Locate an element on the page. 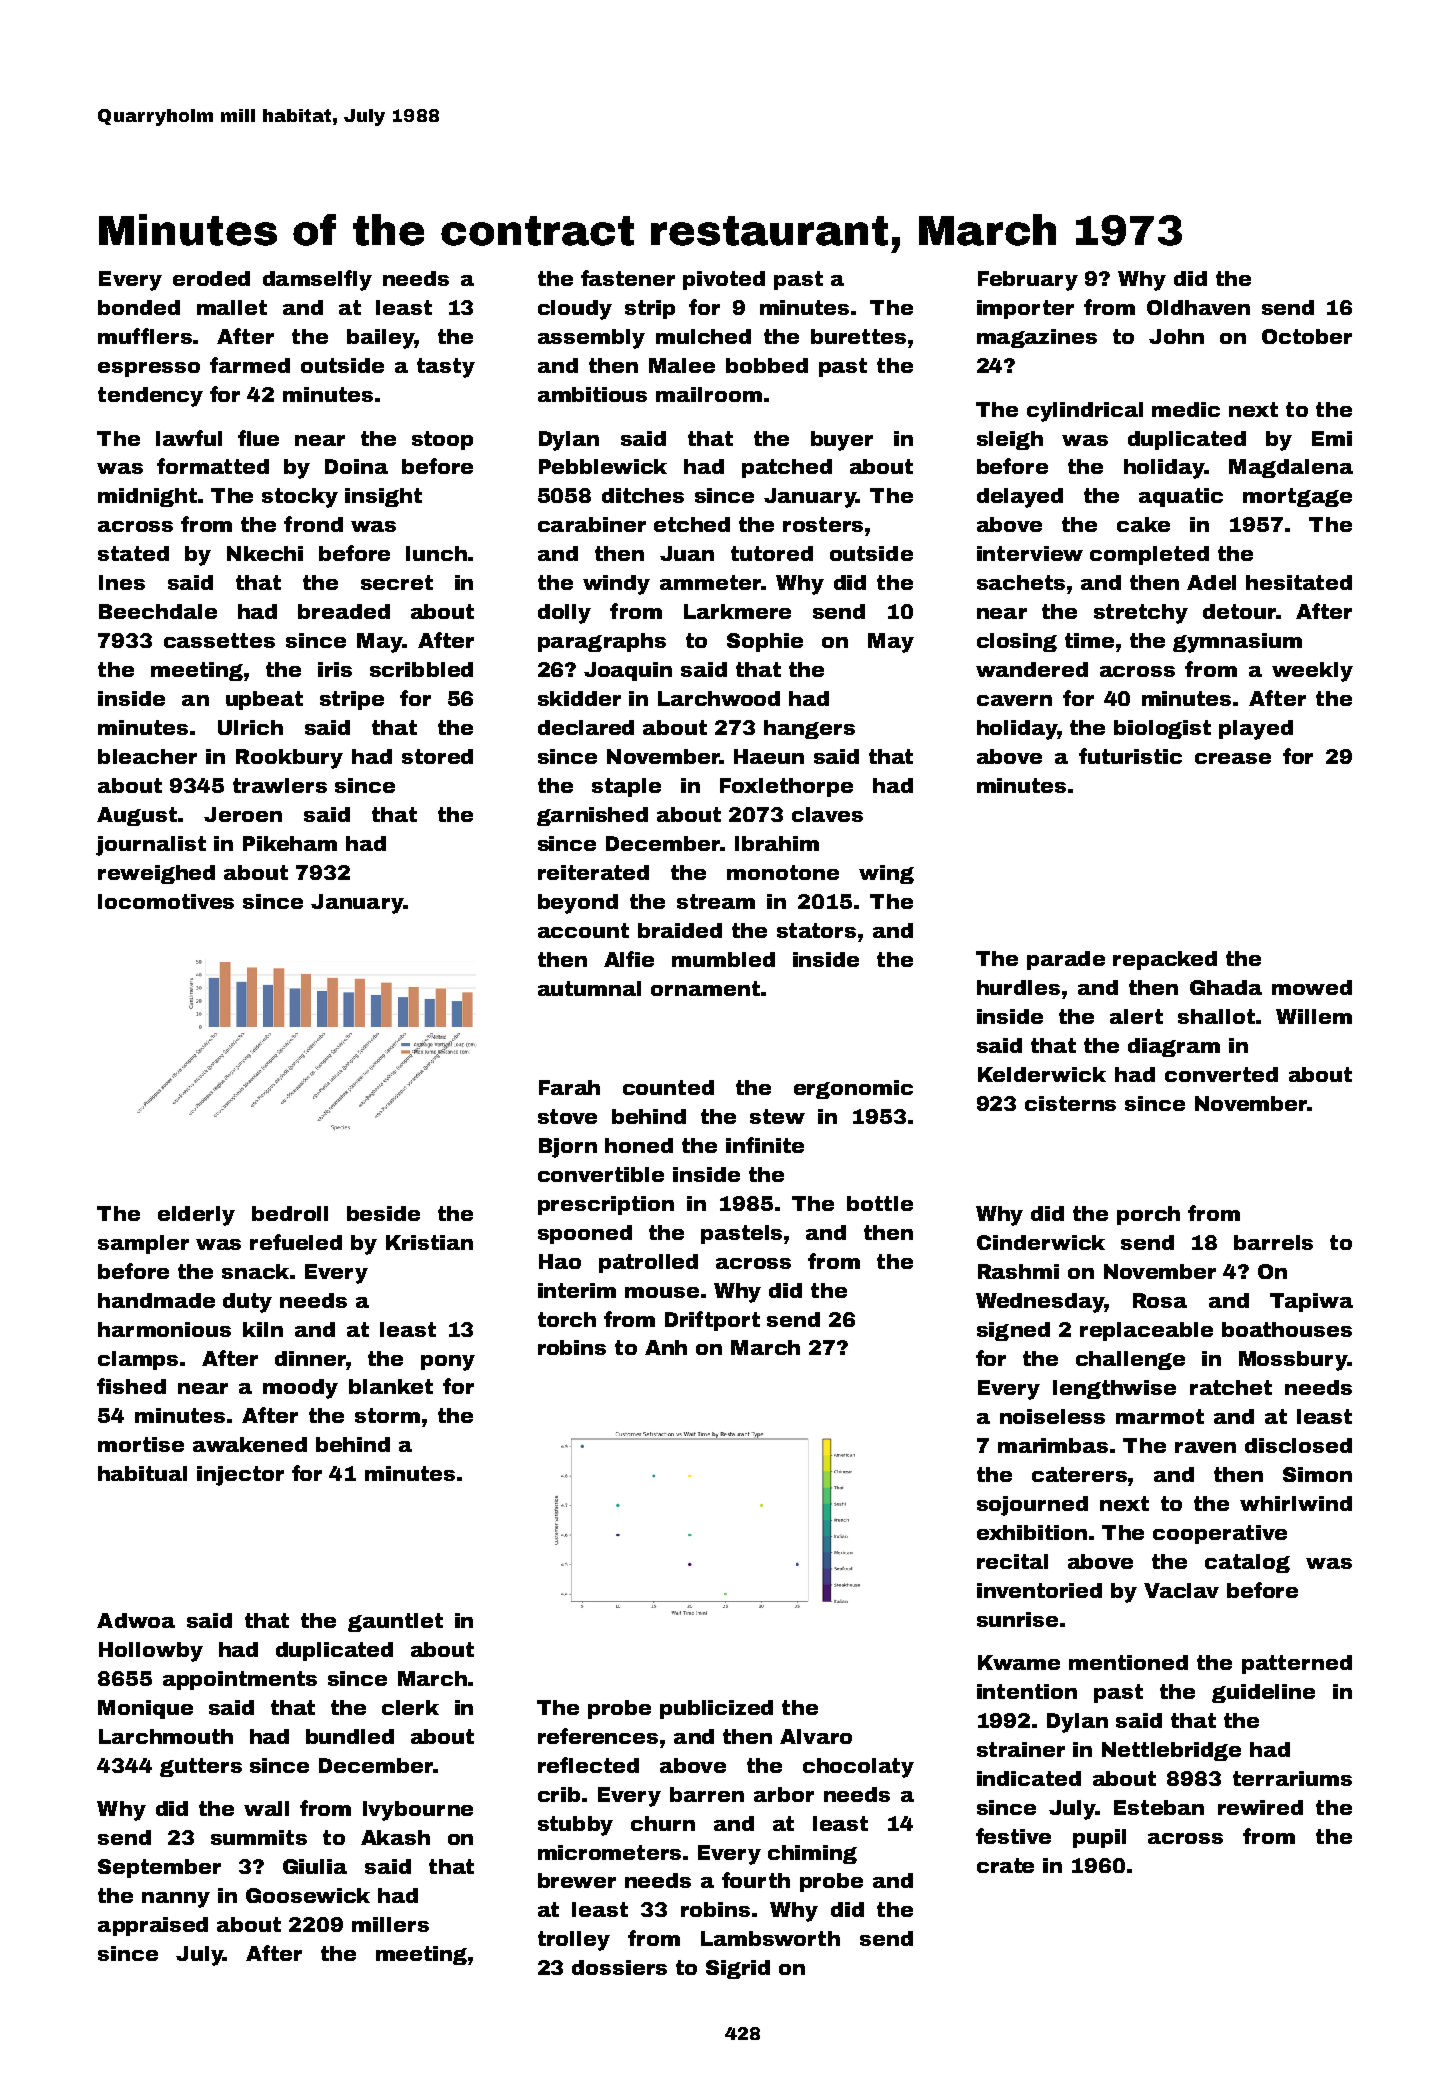 The height and width of the image is (2100, 1450). Sigrid is located at coordinates (738, 1969).
